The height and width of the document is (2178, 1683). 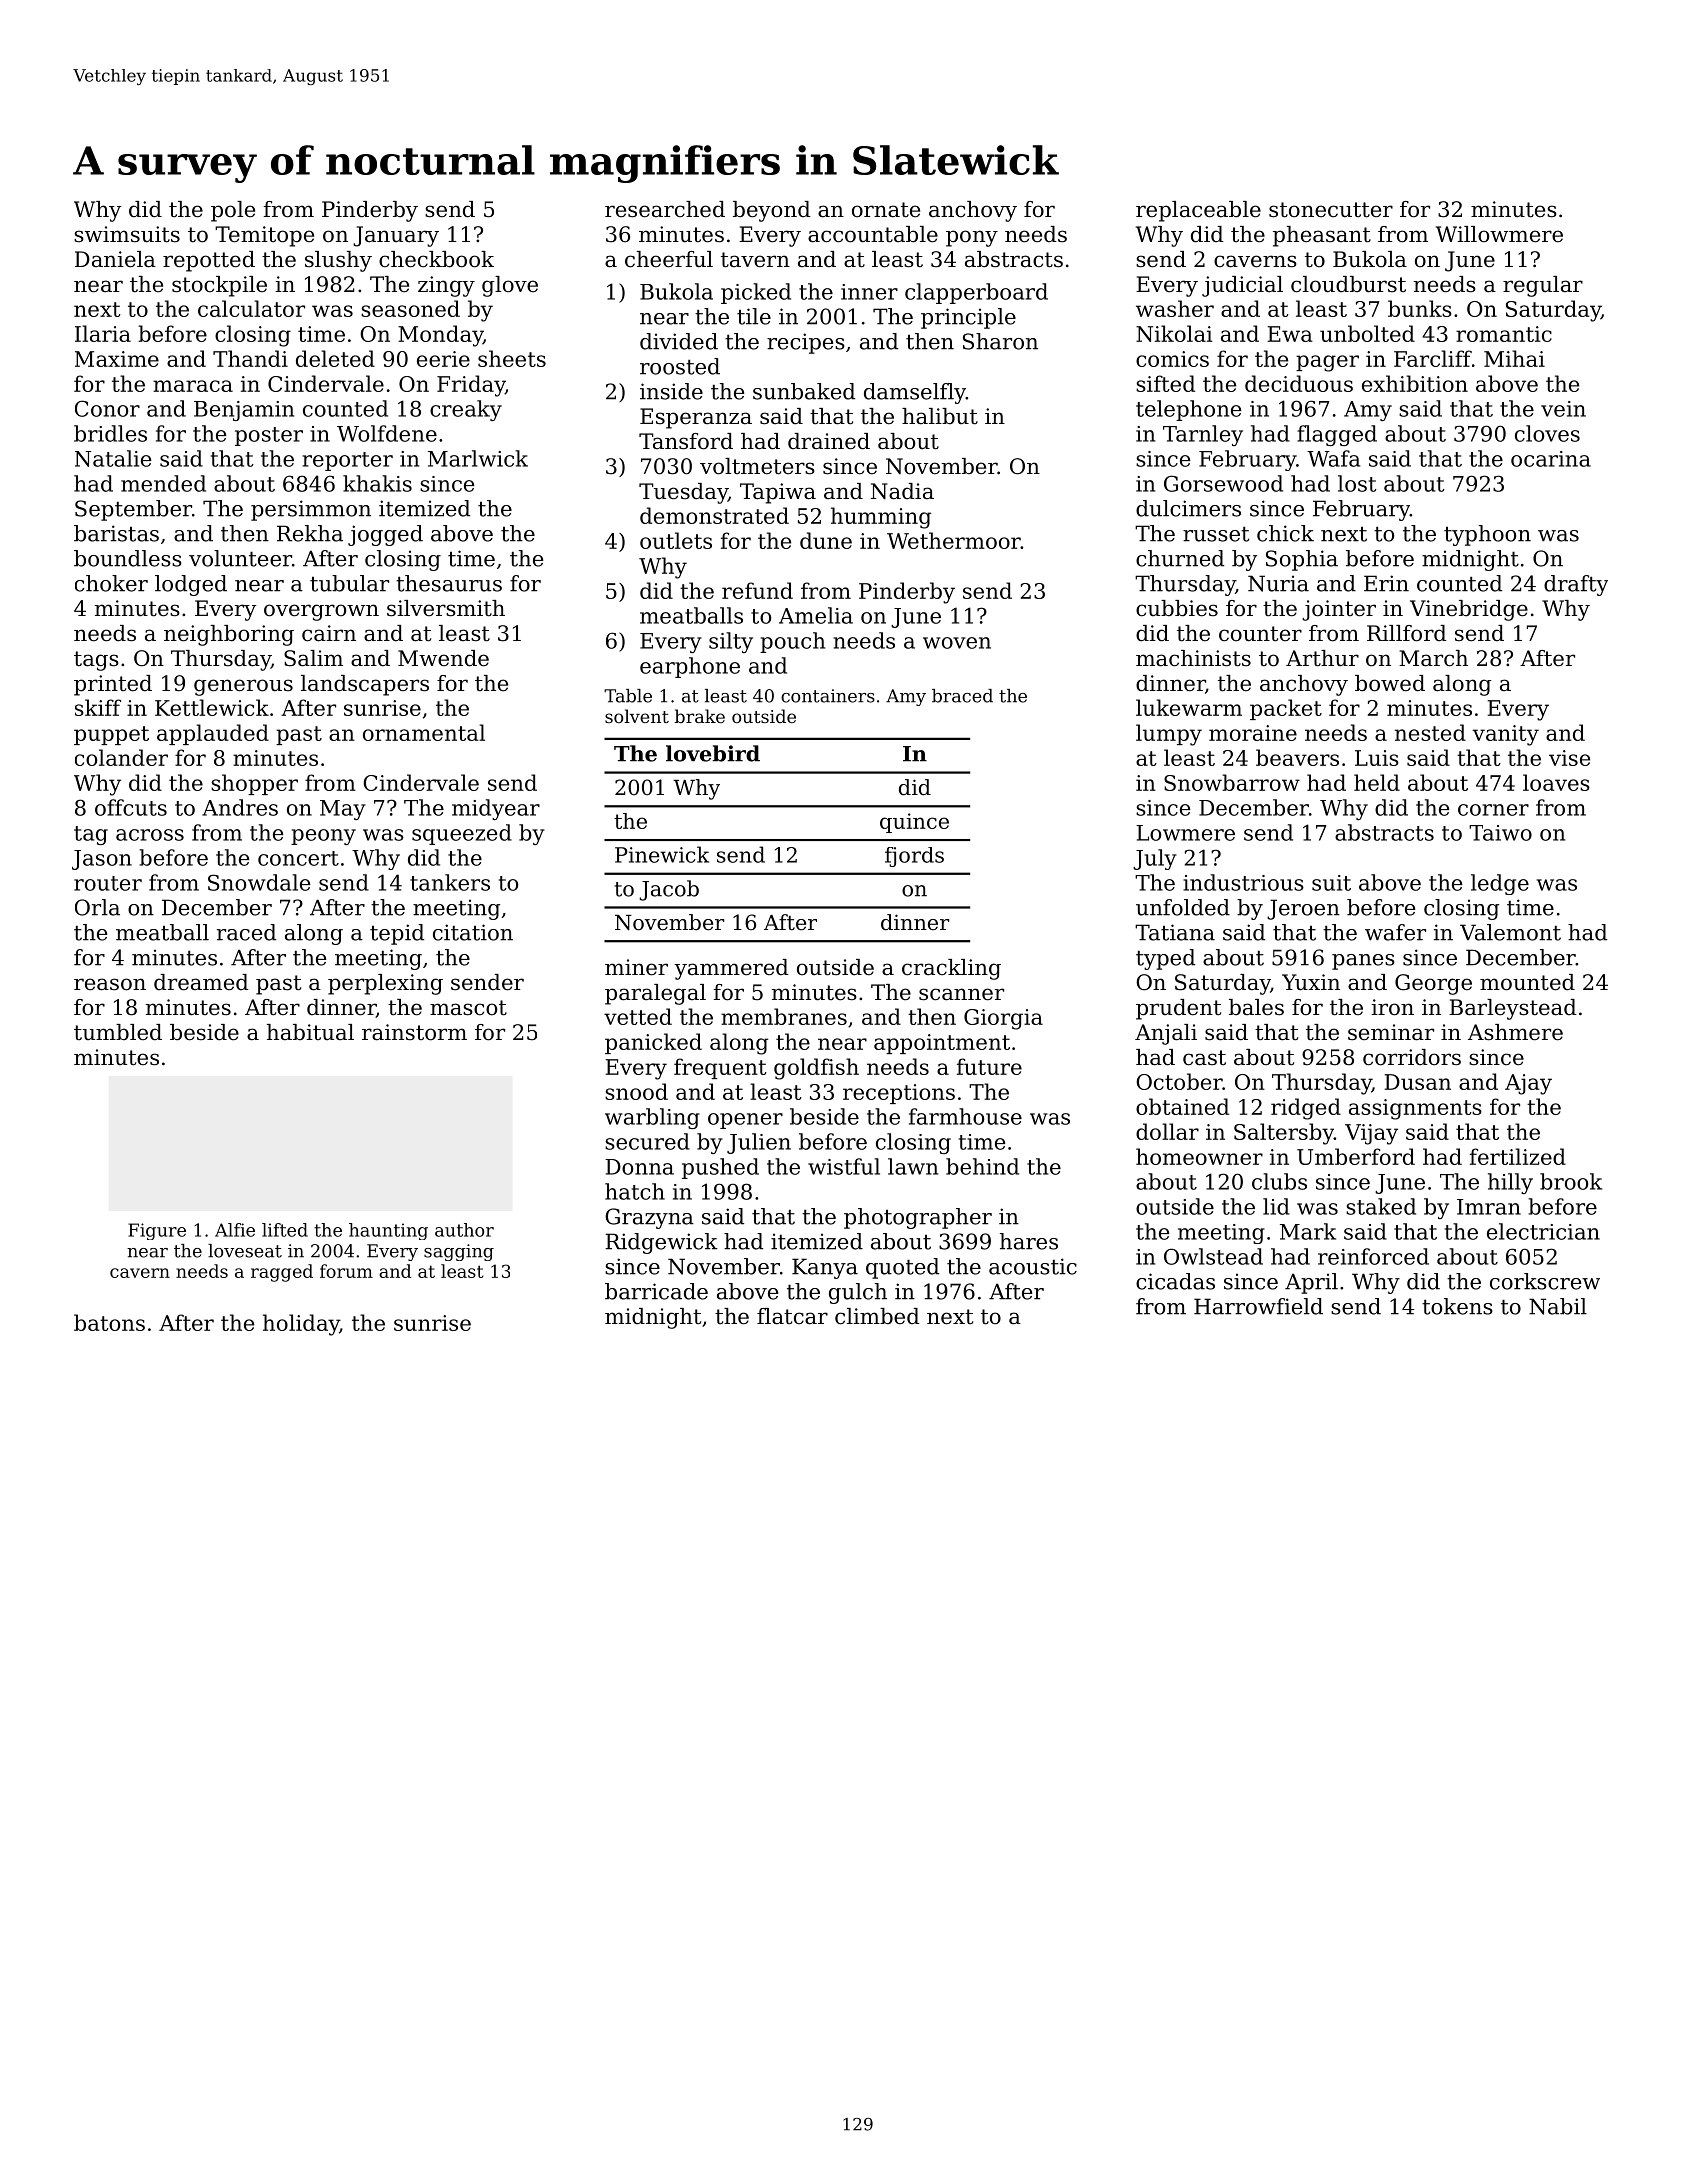 What do you see at coordinates (388, 1231) in the document?
I see `haunting` at bounding box center [388, 1231].
